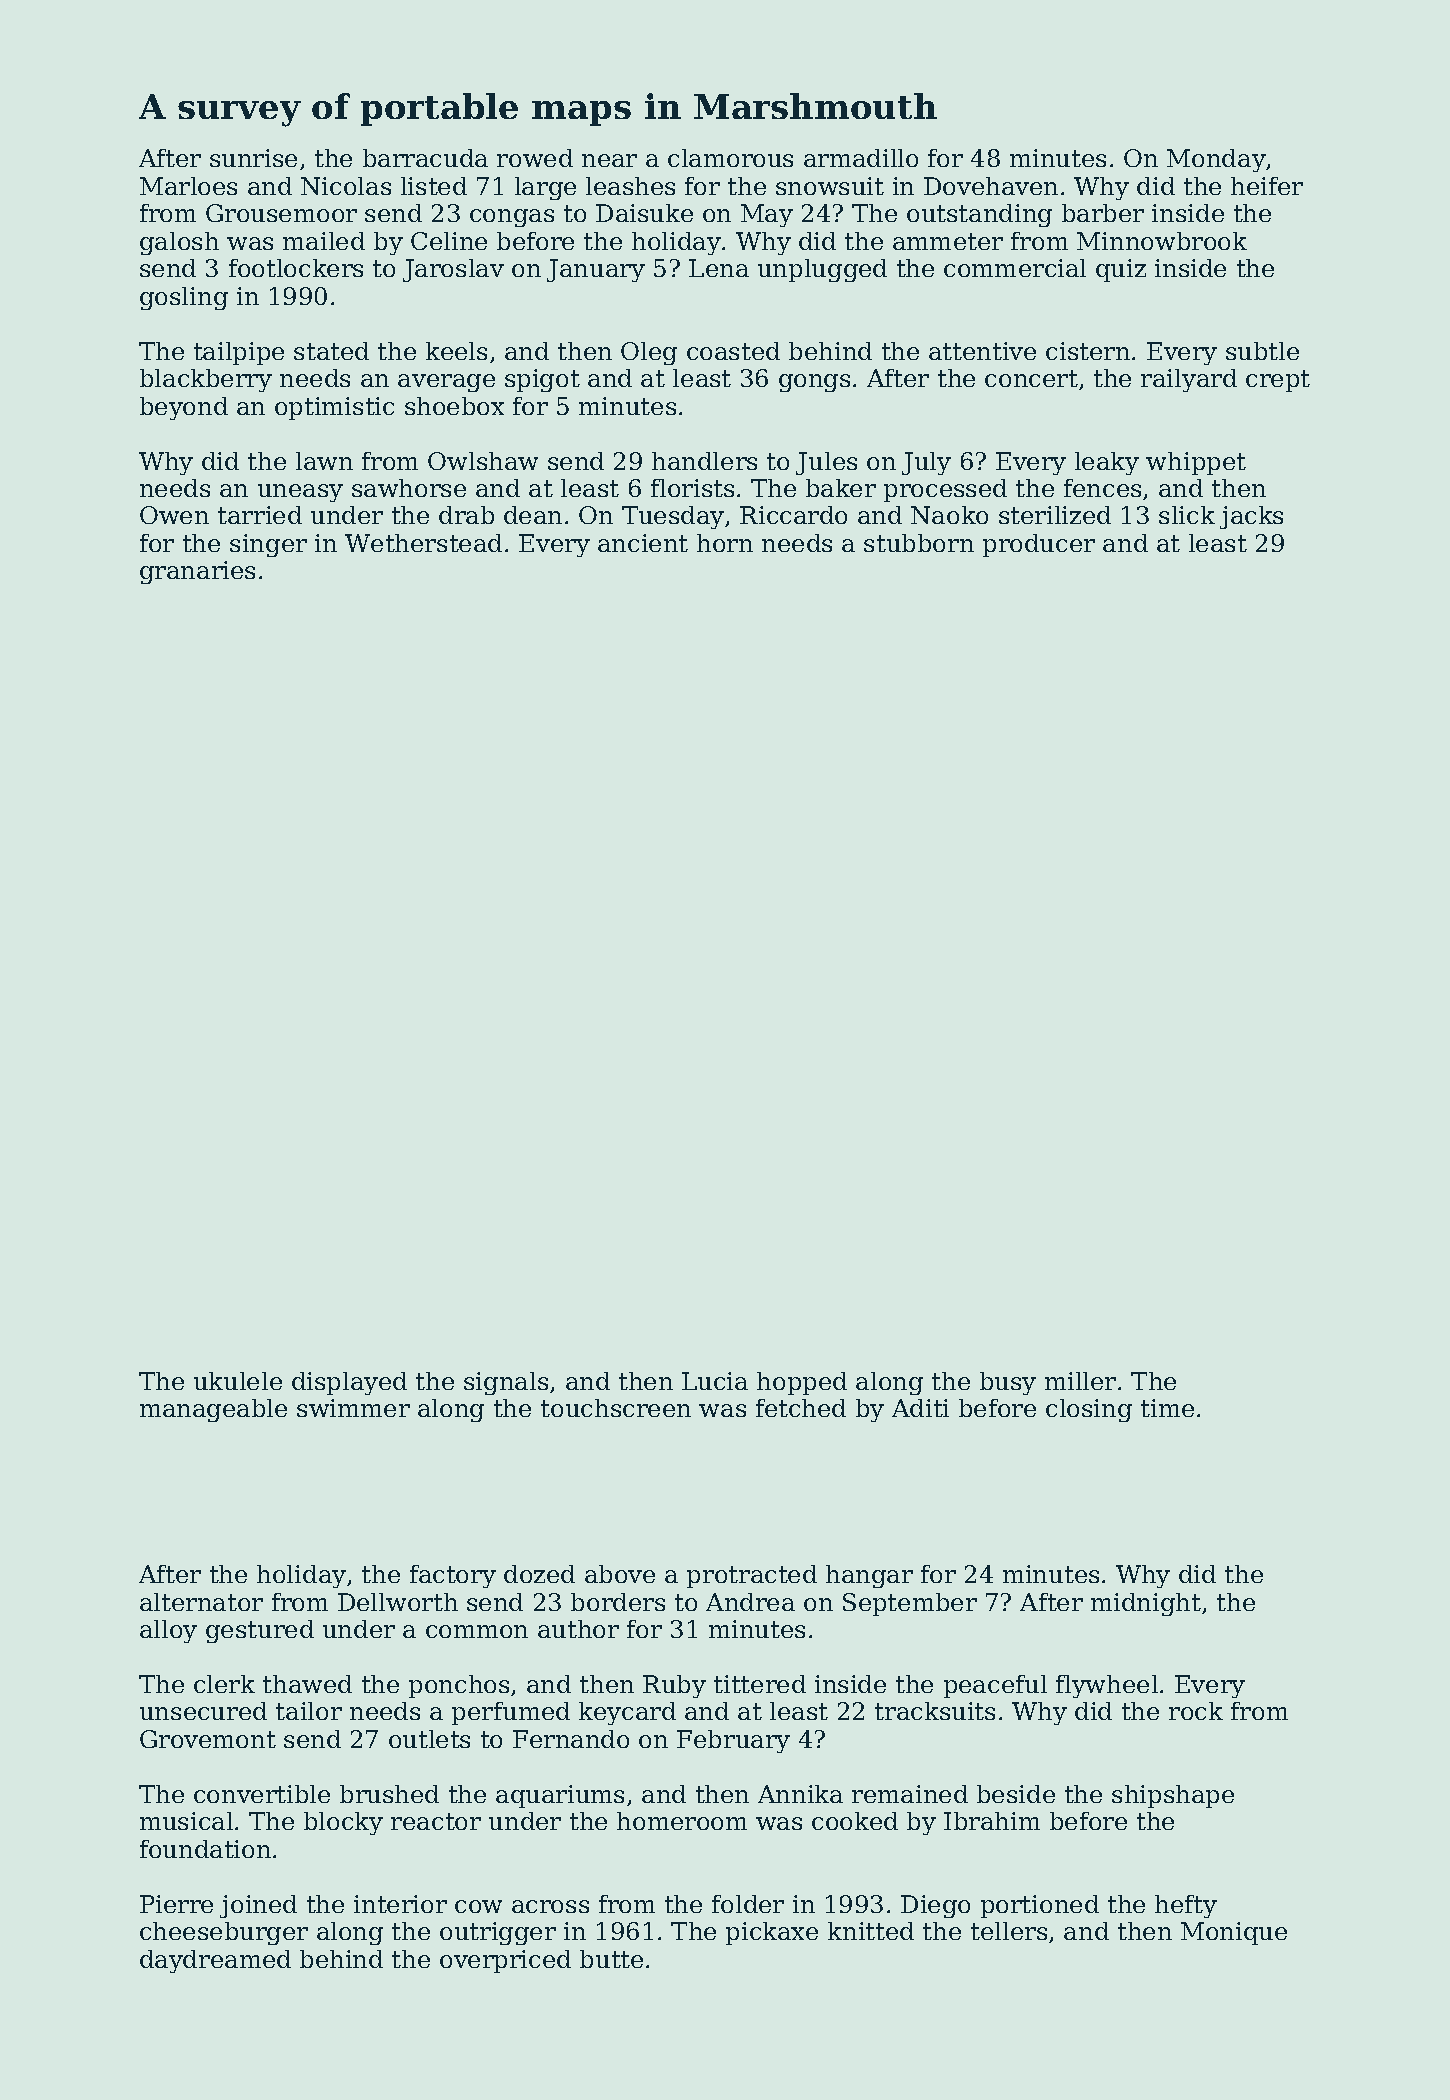 This page has width=1450, height=2100. Describe the element at coordinates (1216, 160) in the page. I see `Monday` at that location.
